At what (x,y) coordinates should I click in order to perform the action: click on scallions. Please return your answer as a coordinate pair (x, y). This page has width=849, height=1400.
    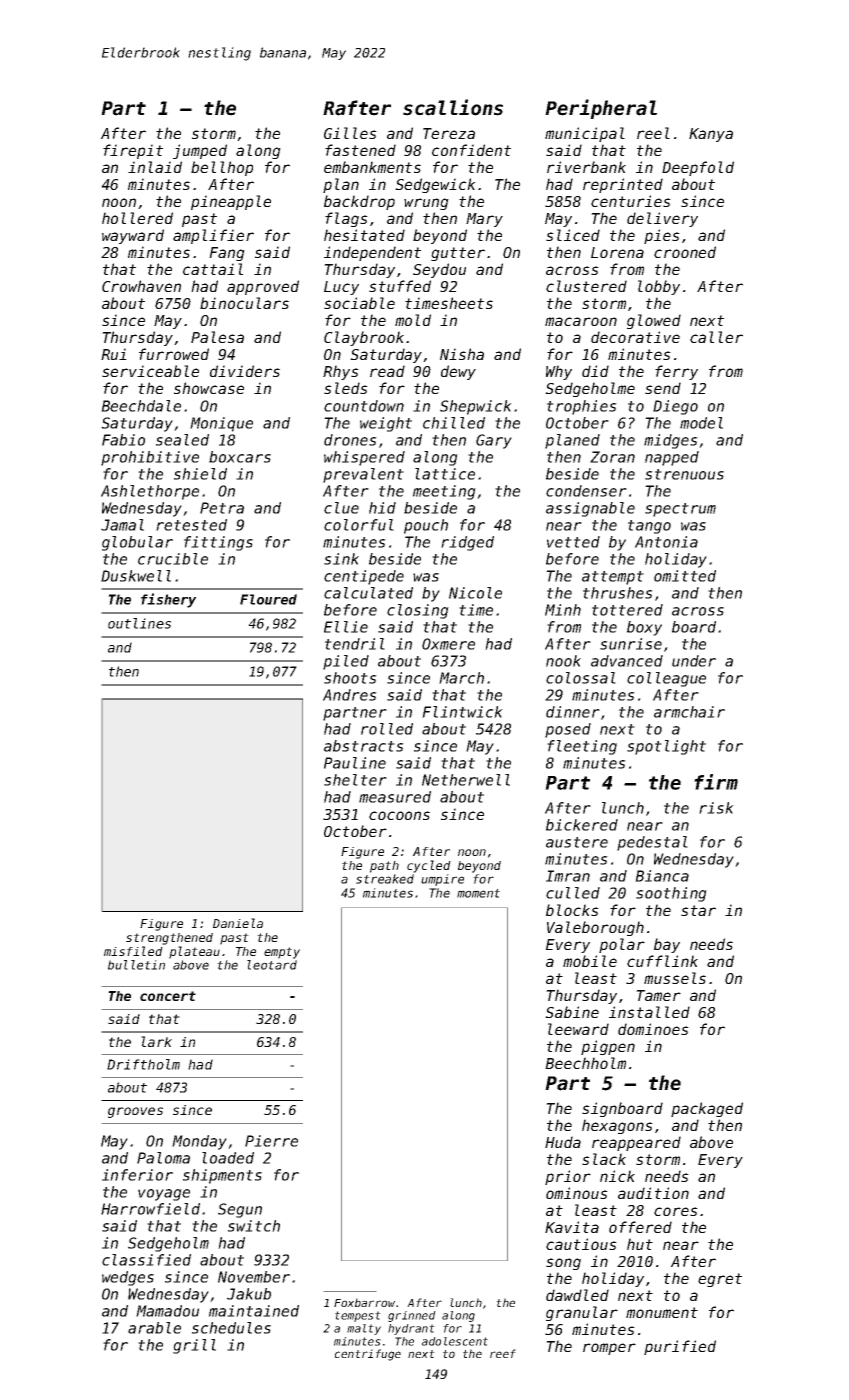
    Looking at the image, I should click on (453, 107).
